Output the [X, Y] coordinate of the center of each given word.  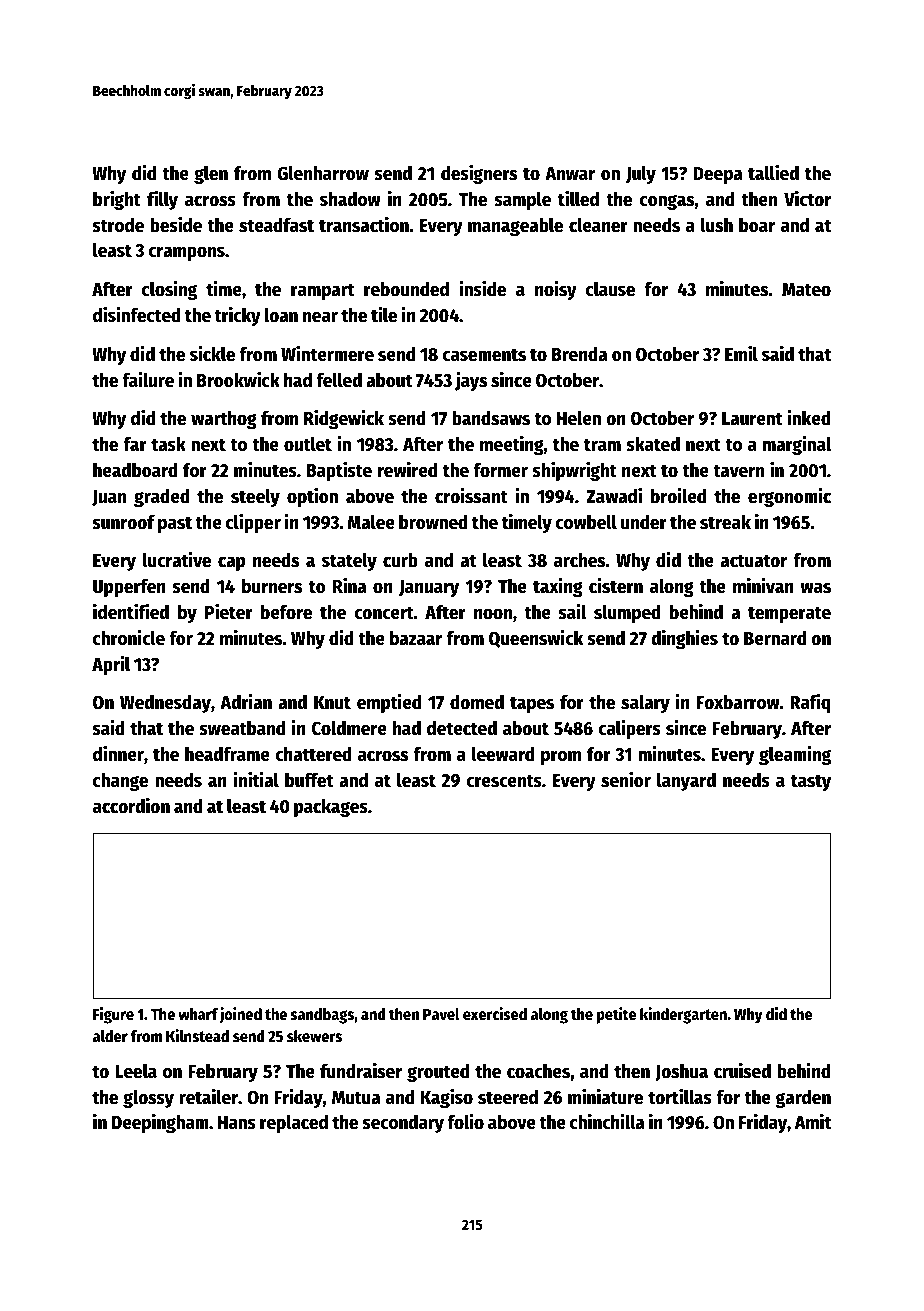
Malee [371, 522]
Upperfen [129, 588]
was [815, 588]
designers [479, 174]
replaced [294, 1124]
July [641, 175]
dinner [118, 753]
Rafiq [810, 703]
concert [384, 613]
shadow [350, 199]
